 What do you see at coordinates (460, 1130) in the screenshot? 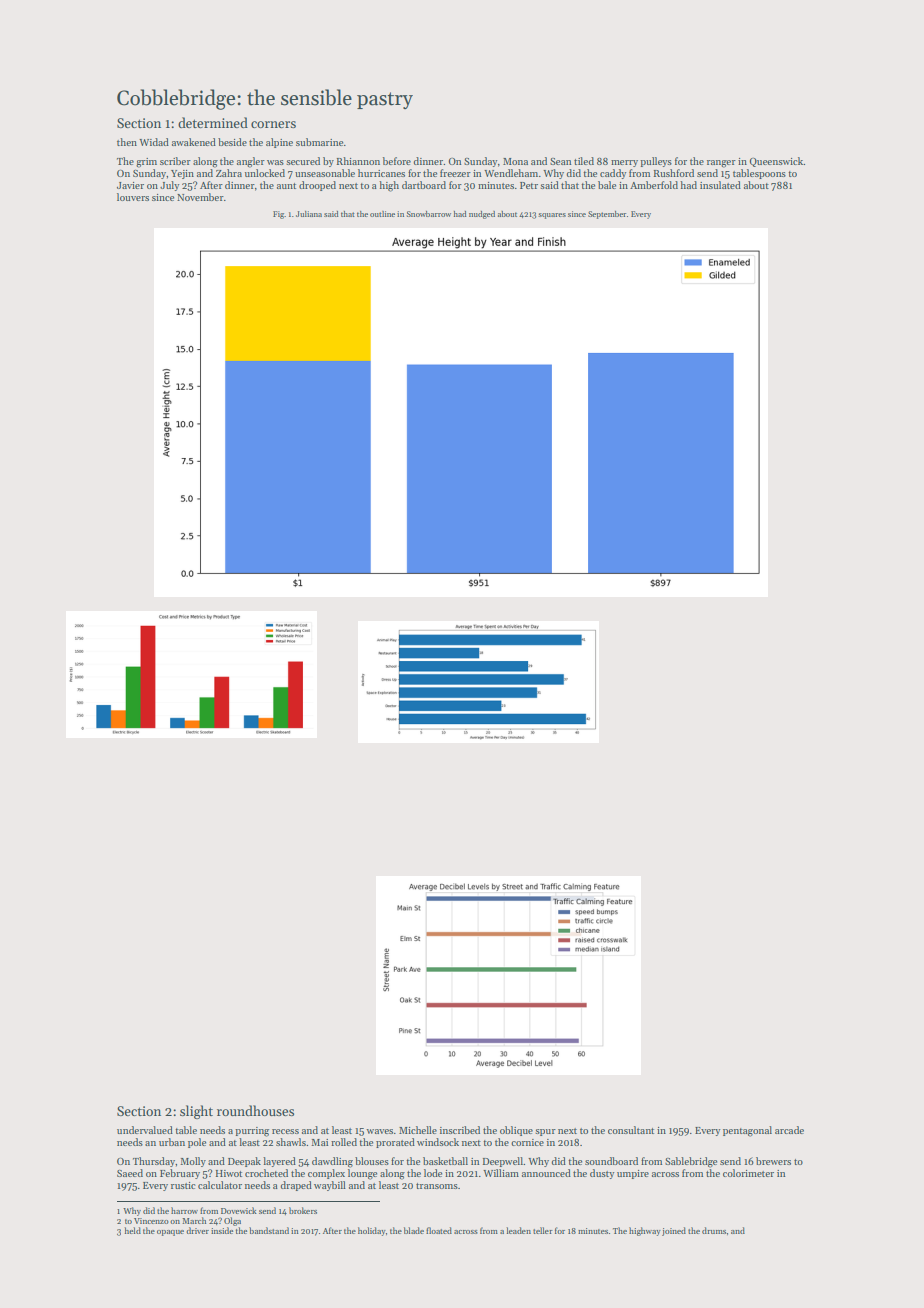
I see `inscribed` at bounding box center [460, 1130].
